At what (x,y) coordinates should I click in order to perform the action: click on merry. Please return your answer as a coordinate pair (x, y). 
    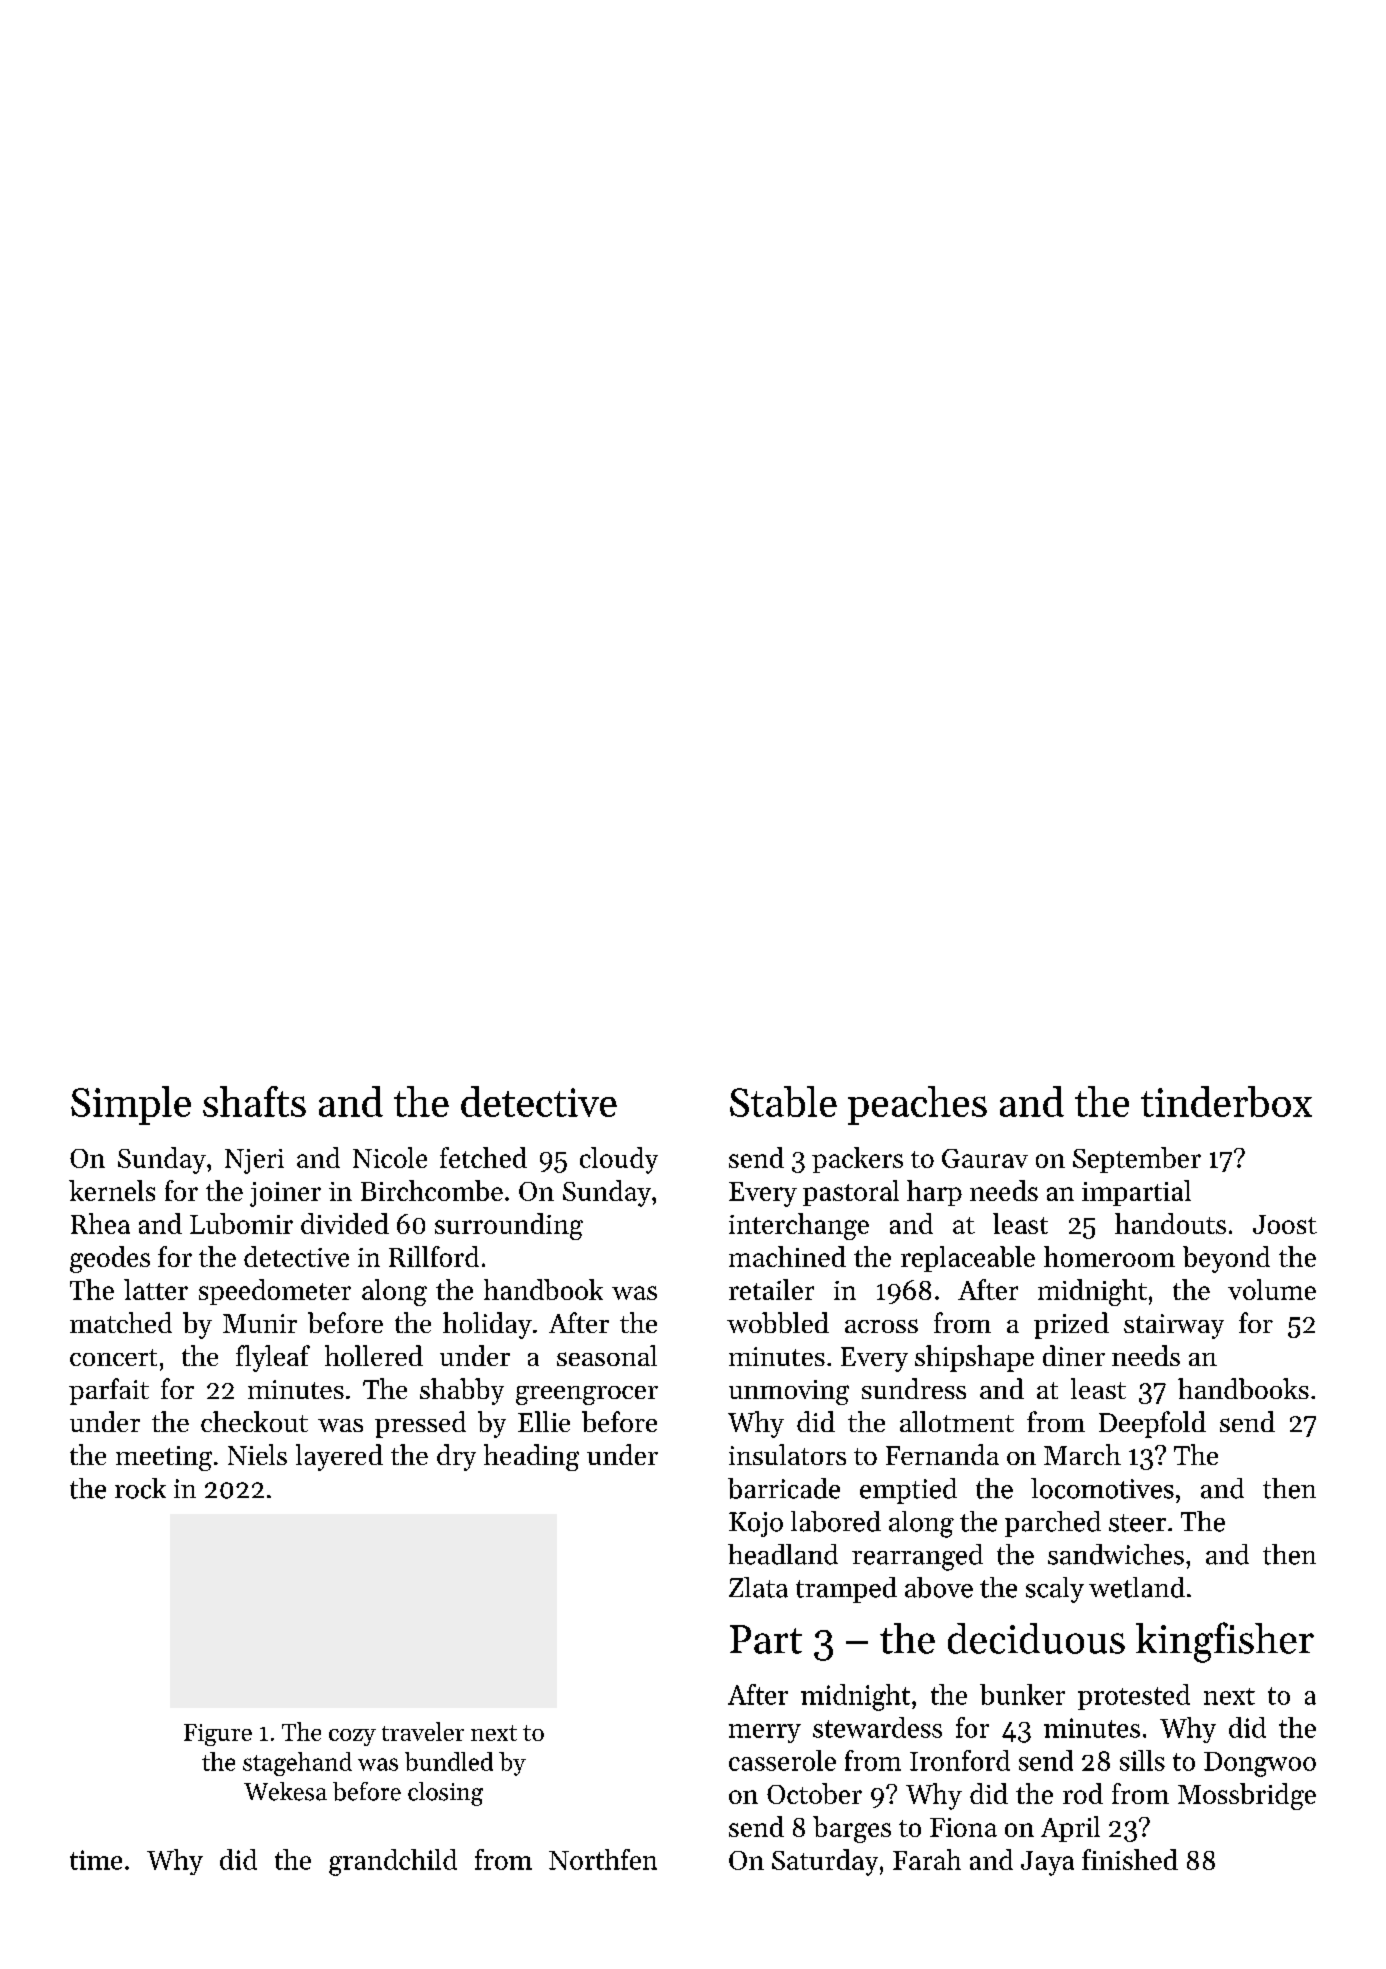
    Looking at the image, I should click on (765, 1733).
